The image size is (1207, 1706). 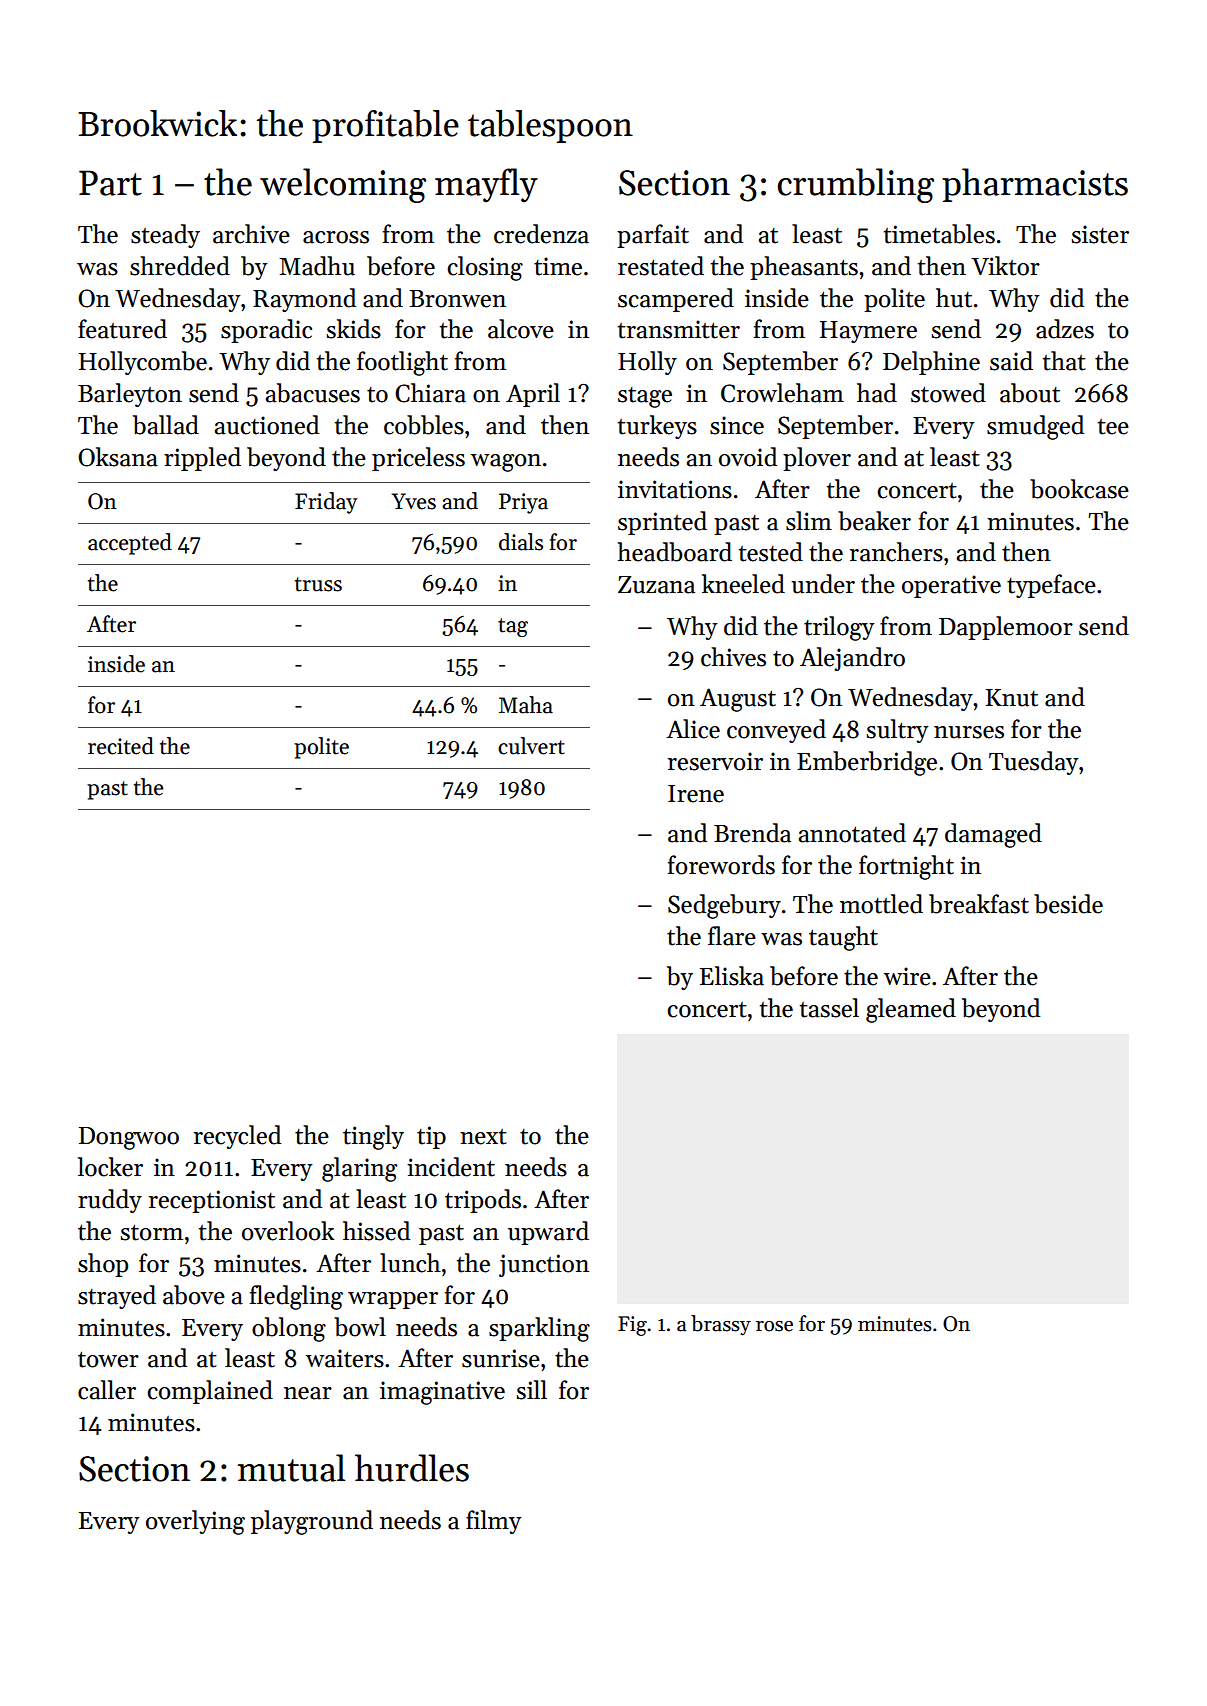 What do you see at coordinates (868, 332) in the image?
I see `Haymere` at bounding box center [868, 332].
